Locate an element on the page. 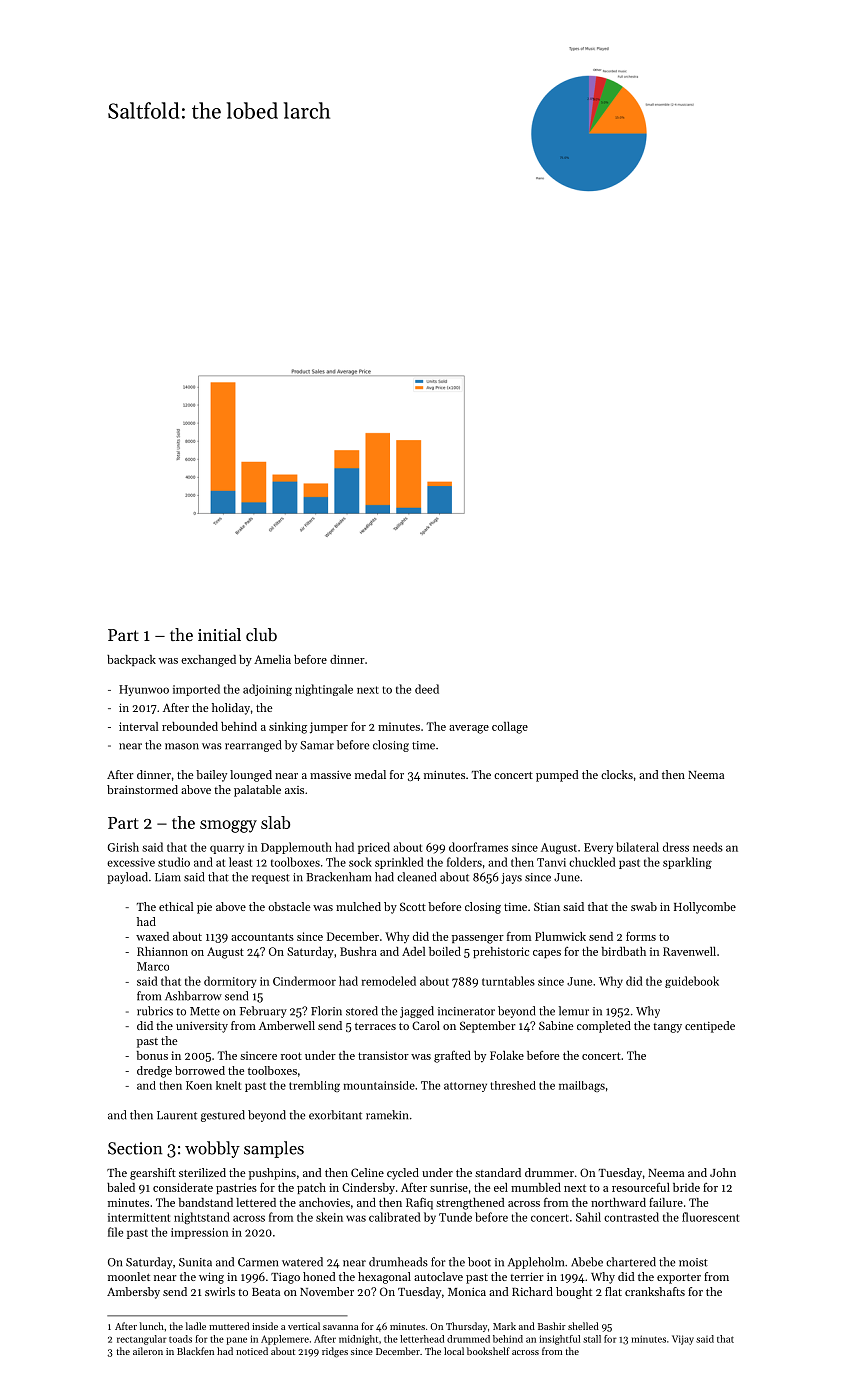 This document has height=1400, width=849. attorney is located at coordinates (465, 1087).
